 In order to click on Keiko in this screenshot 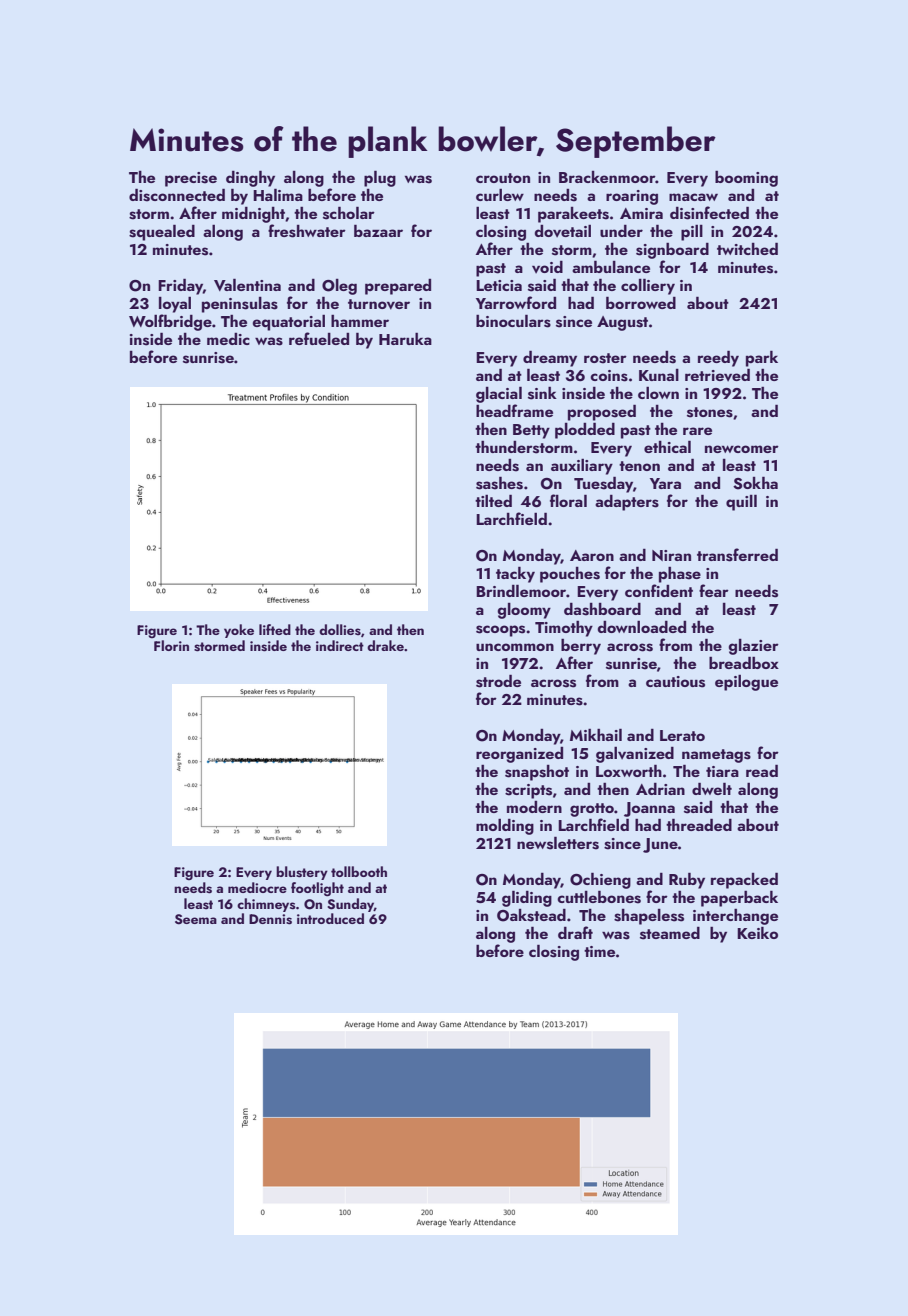, I will do `click(757, 933)`.
